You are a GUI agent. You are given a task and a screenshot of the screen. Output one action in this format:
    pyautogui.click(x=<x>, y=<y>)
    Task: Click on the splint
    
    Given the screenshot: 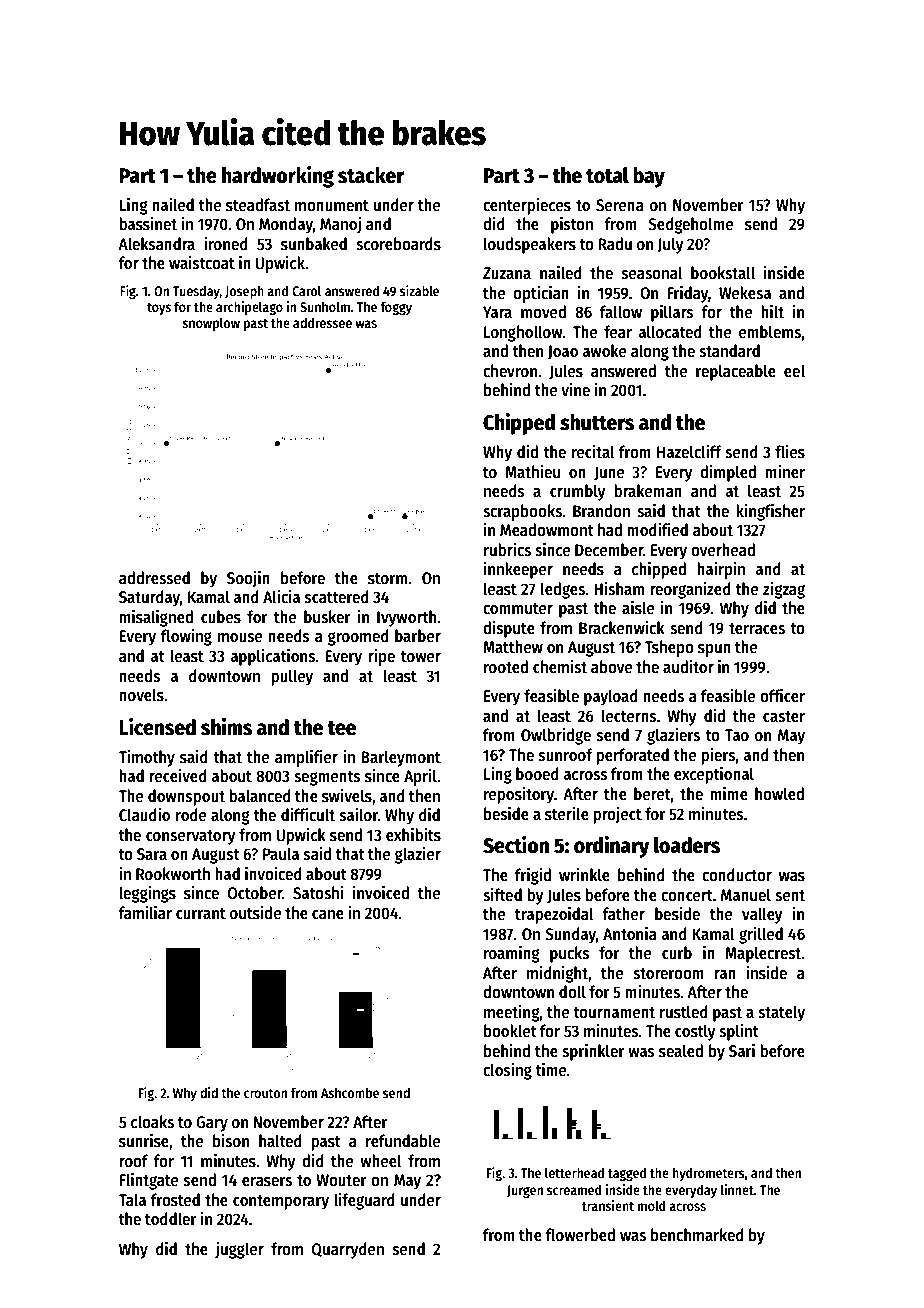 What is the action you would take?
    pyautogui.click(x=739, y=1032)
